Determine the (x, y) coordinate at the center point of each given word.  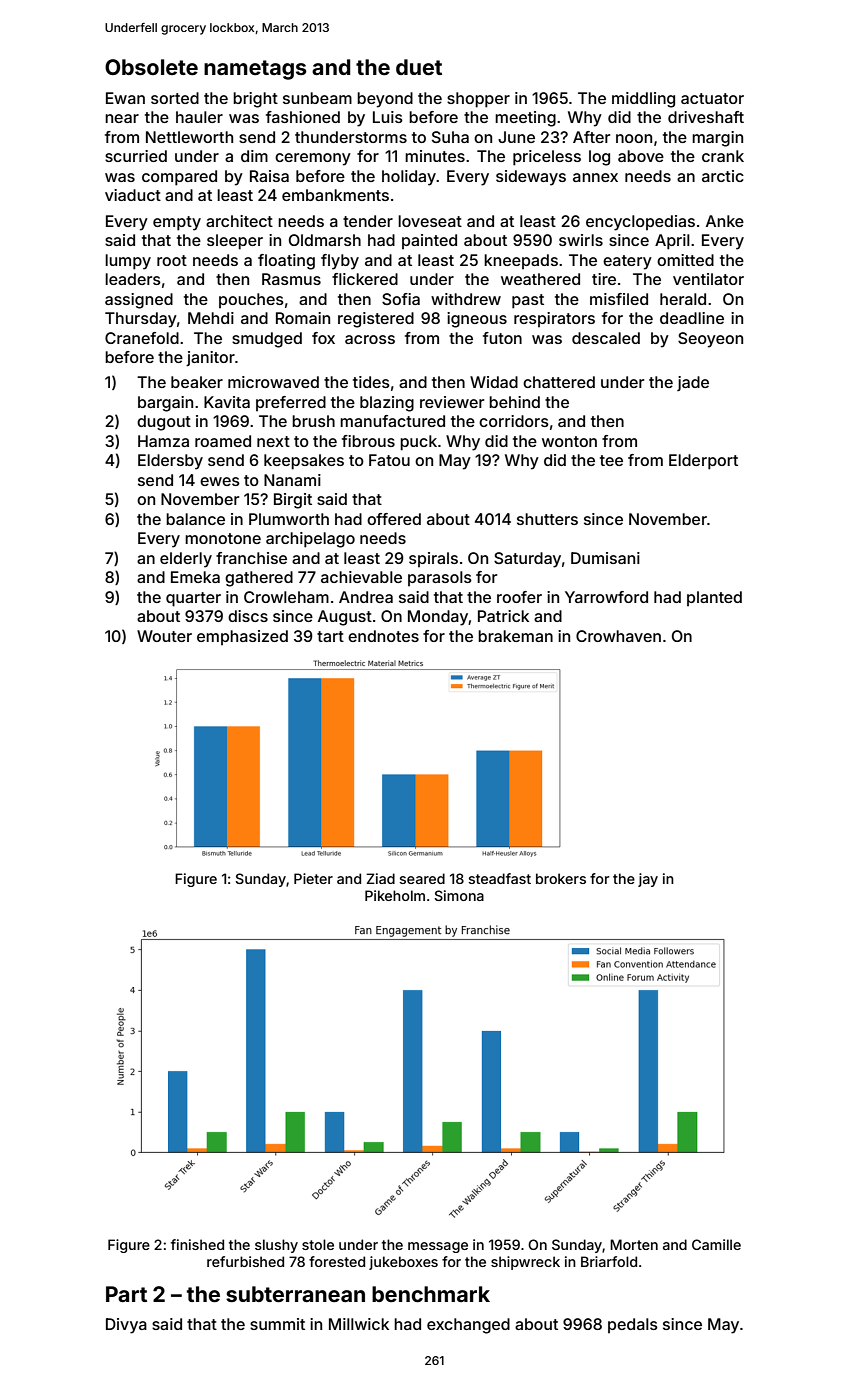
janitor (210, 358)
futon (502, 338)
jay (648, 880)
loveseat (430, 221)
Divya (126, 1326)
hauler (199, 117)
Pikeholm (395, 895)
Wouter (164, 636)
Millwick (359, 1324)
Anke (725, 221)
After (591, 137)
